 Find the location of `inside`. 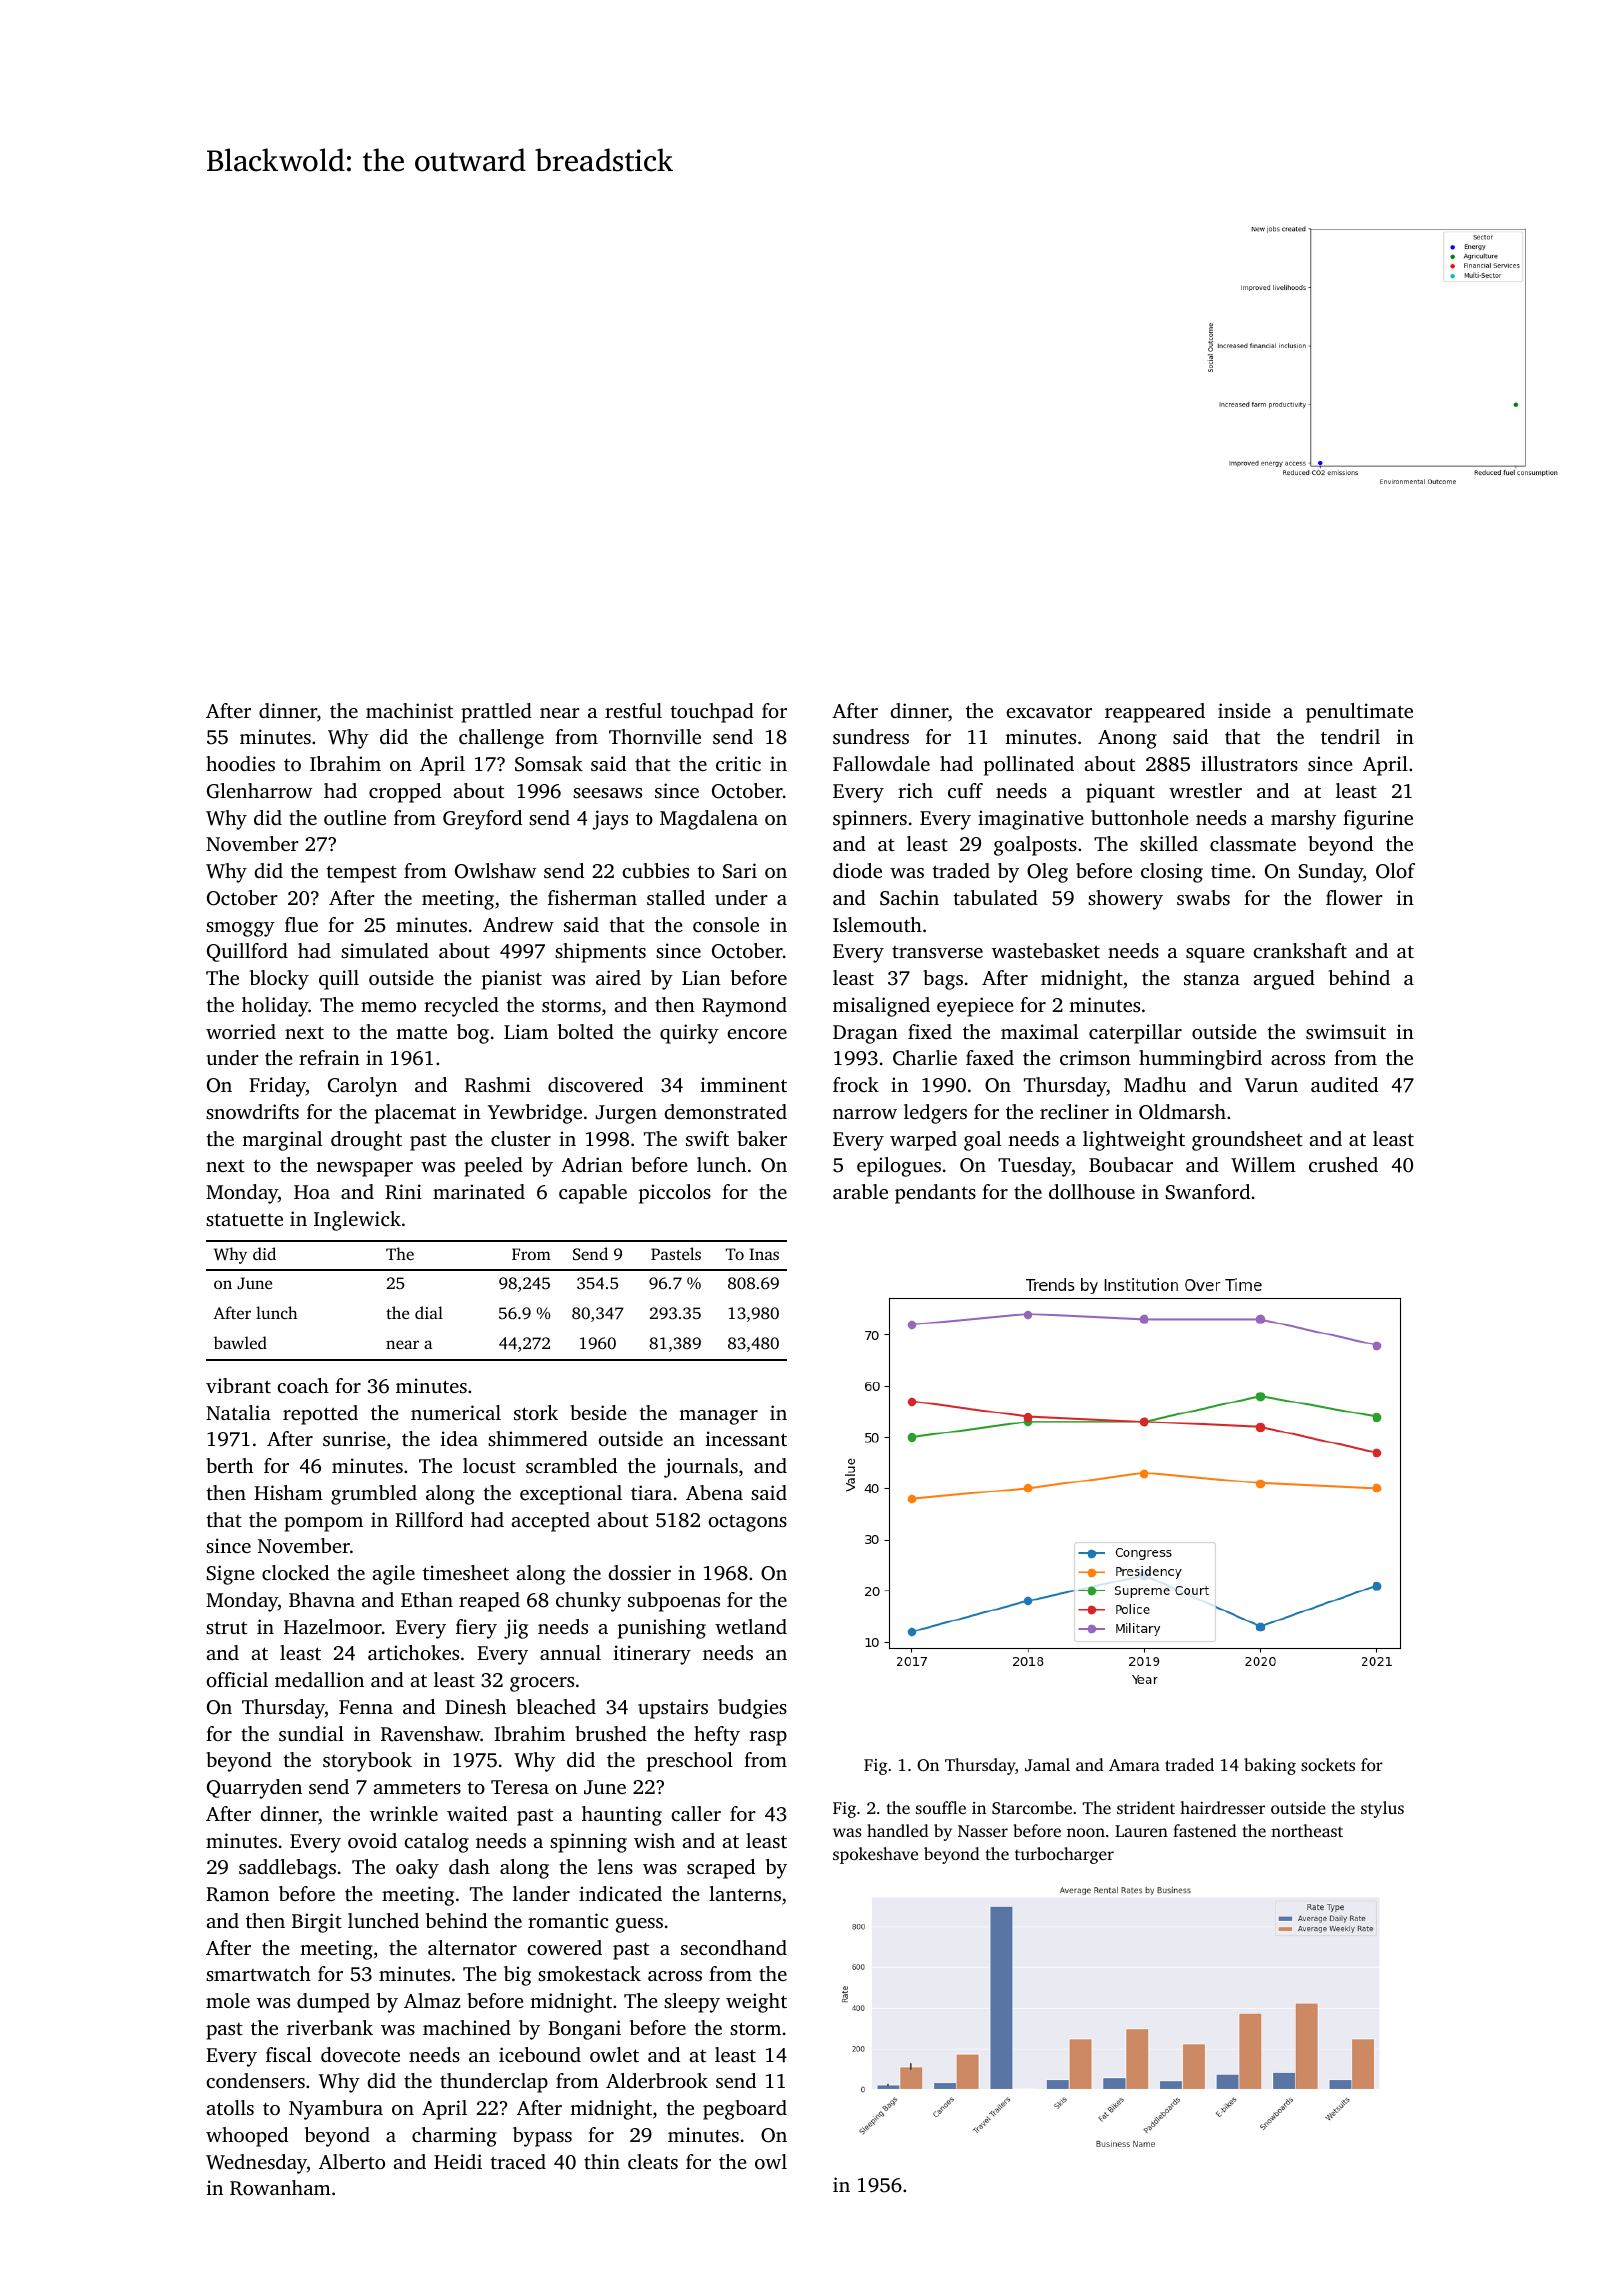

inside is located at coordinates (1244, 710).
